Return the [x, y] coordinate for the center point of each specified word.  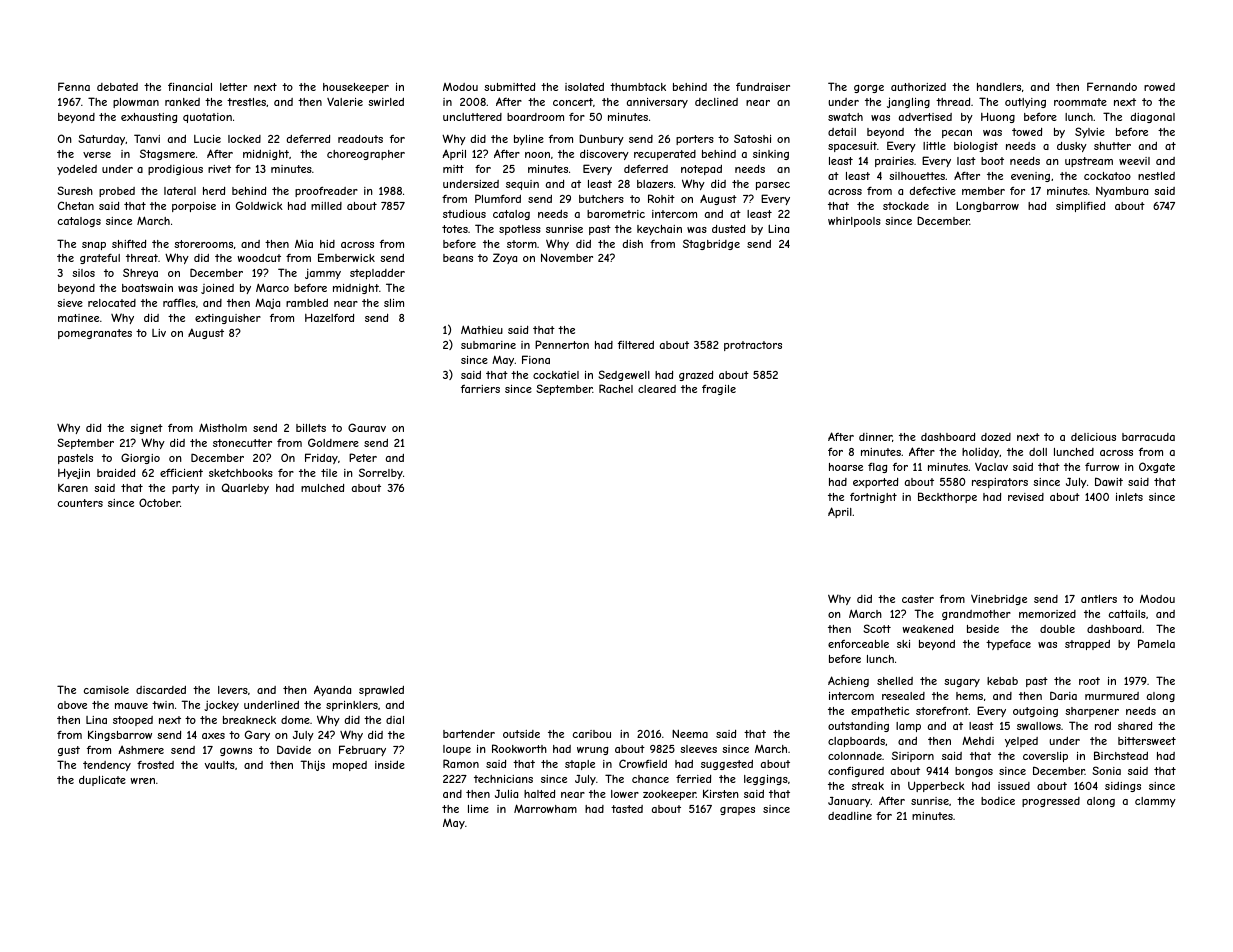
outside [521, 734]
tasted [627, 809]
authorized [918, 87]
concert [573, 102]
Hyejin [74, 473]
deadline [850, 816]
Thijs [312, 765]
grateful [100, 258]
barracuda [1148, 437]
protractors [753, 346]
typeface [1008, 644]
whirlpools [854, 222]
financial [190, 86]
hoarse [846, 467]
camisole [106, 690]
